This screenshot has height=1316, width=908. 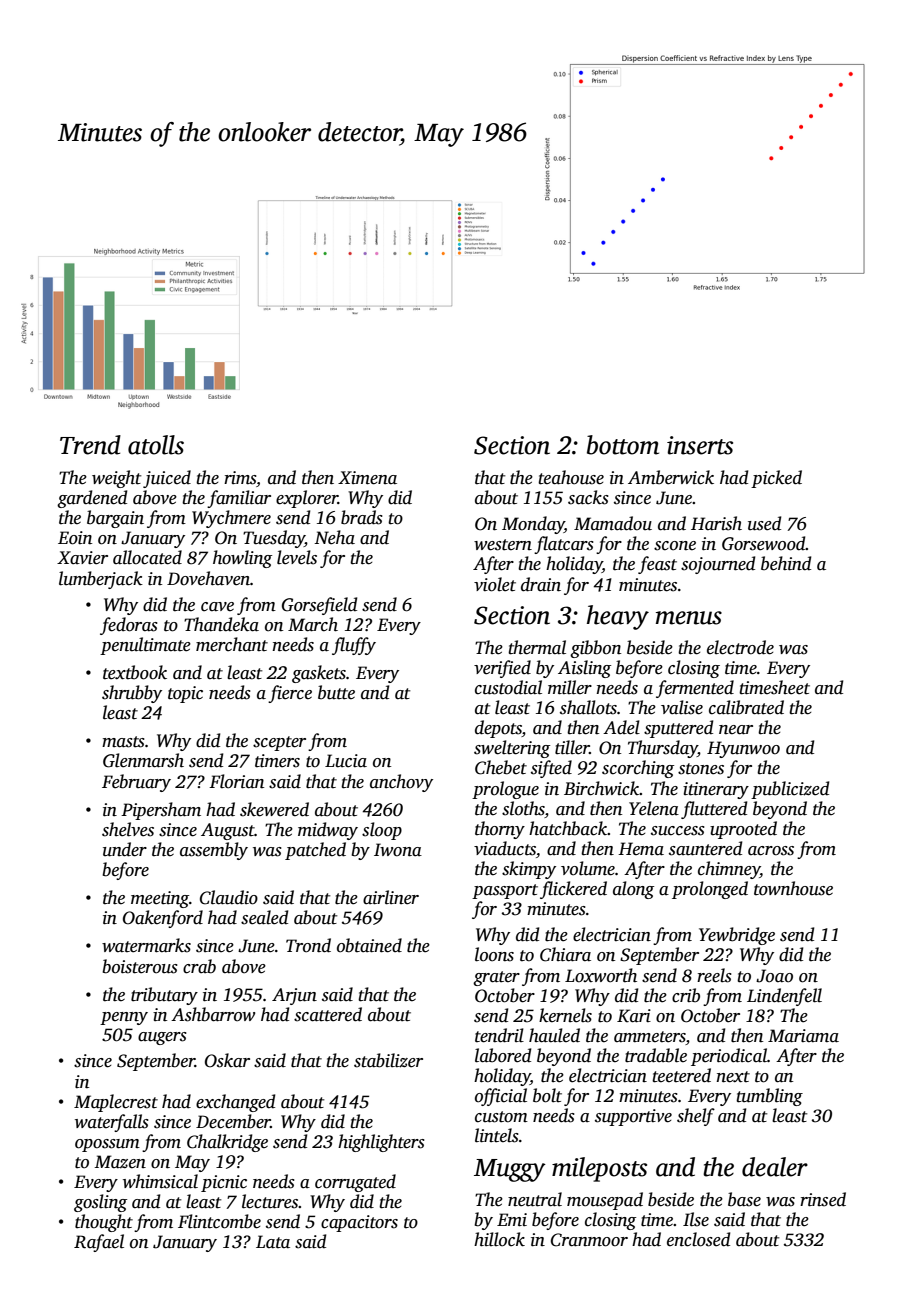 I want to click on Rafael, so click(x=99, y=1243).
